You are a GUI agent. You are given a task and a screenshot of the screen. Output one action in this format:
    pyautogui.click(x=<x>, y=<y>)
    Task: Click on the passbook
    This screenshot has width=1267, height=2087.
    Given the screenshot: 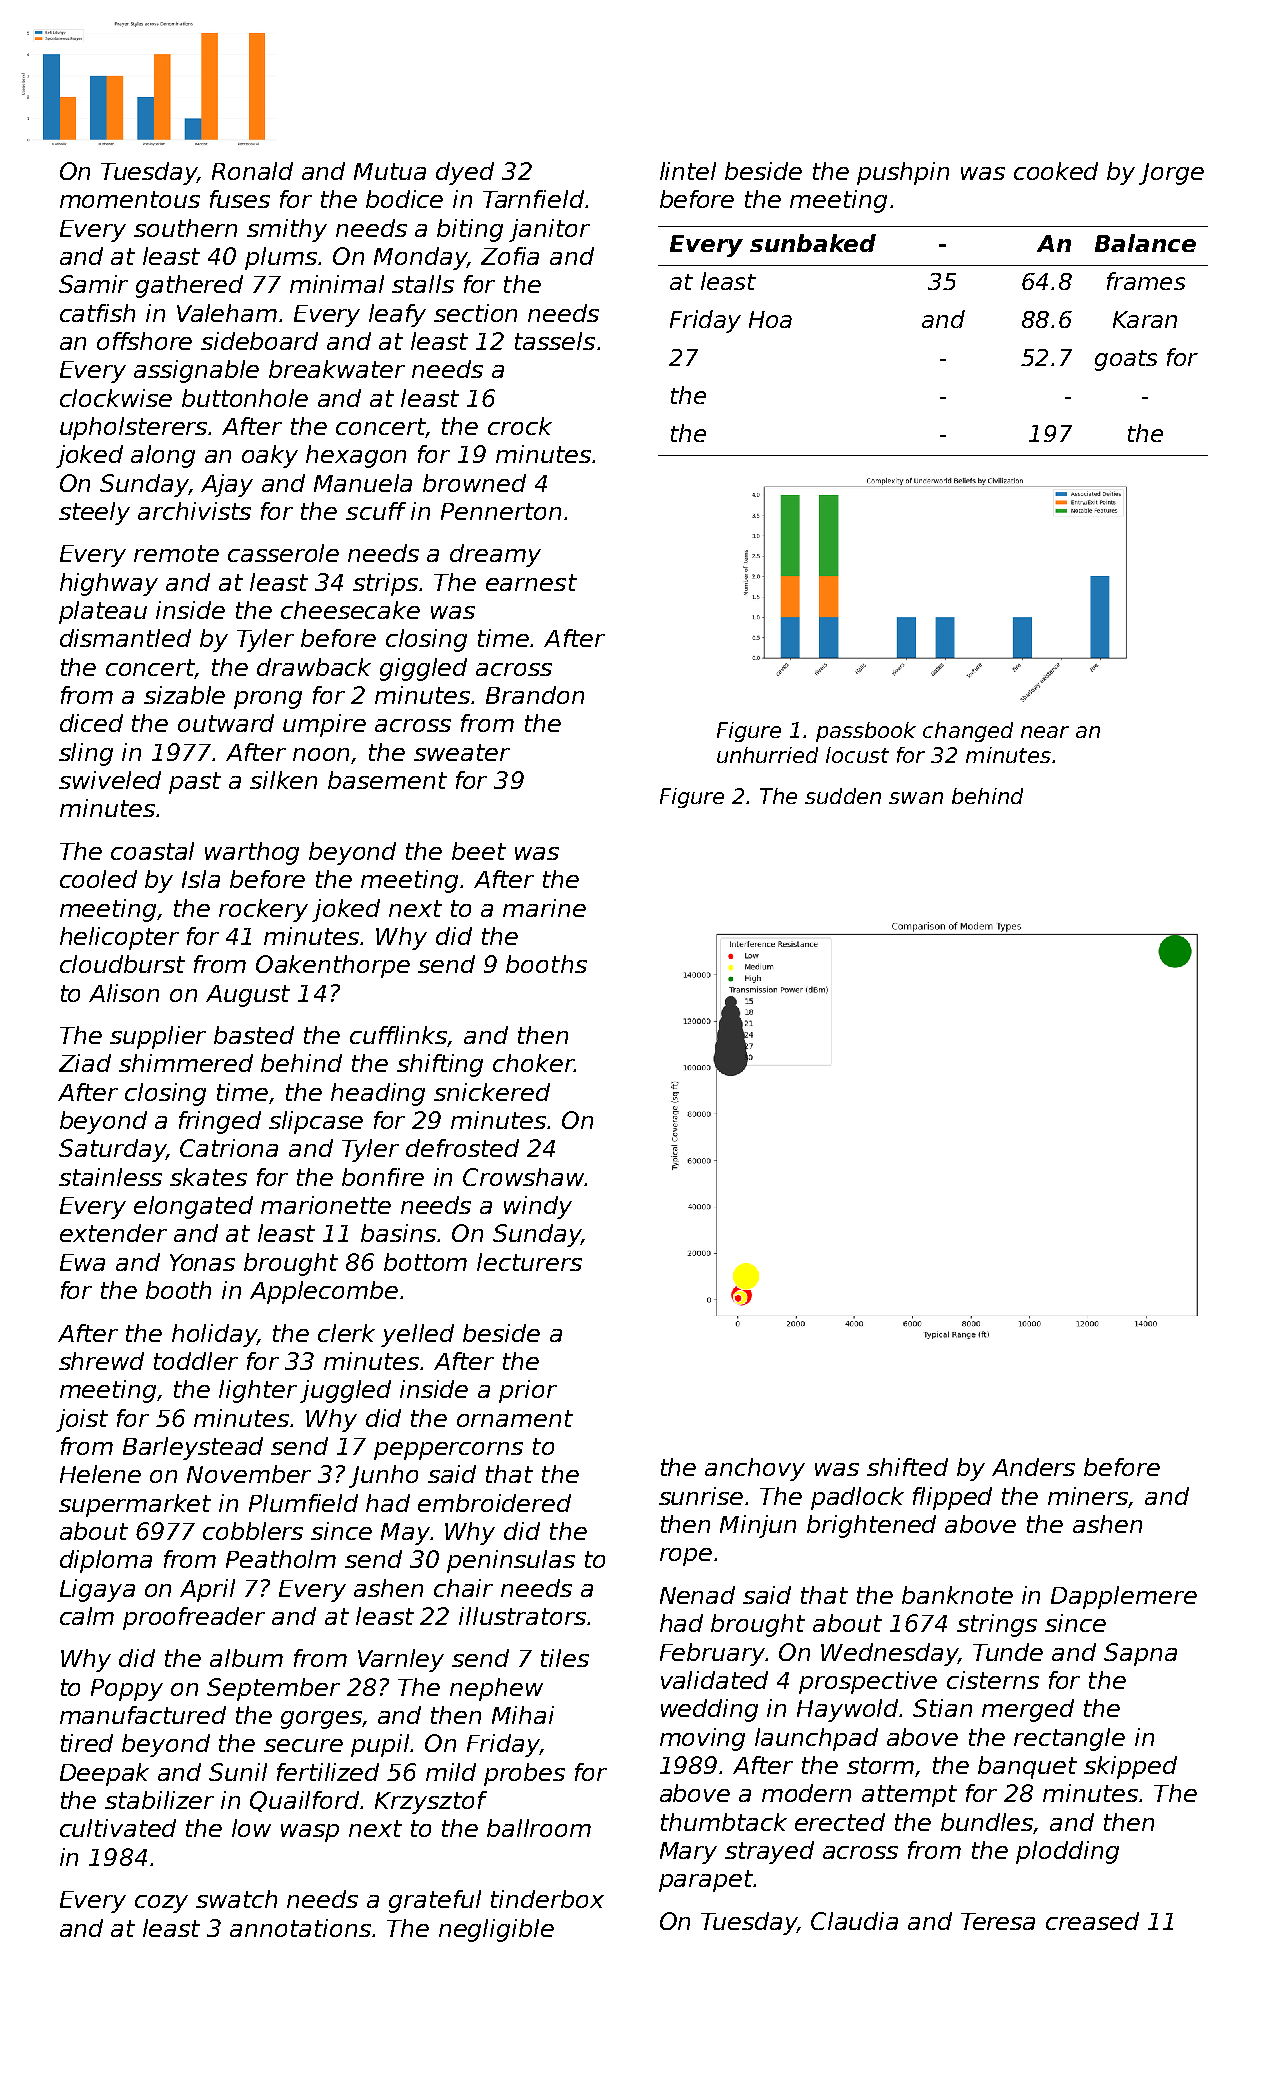 What is the action you would take?
    pyautogui.click(x=866, y=732)
